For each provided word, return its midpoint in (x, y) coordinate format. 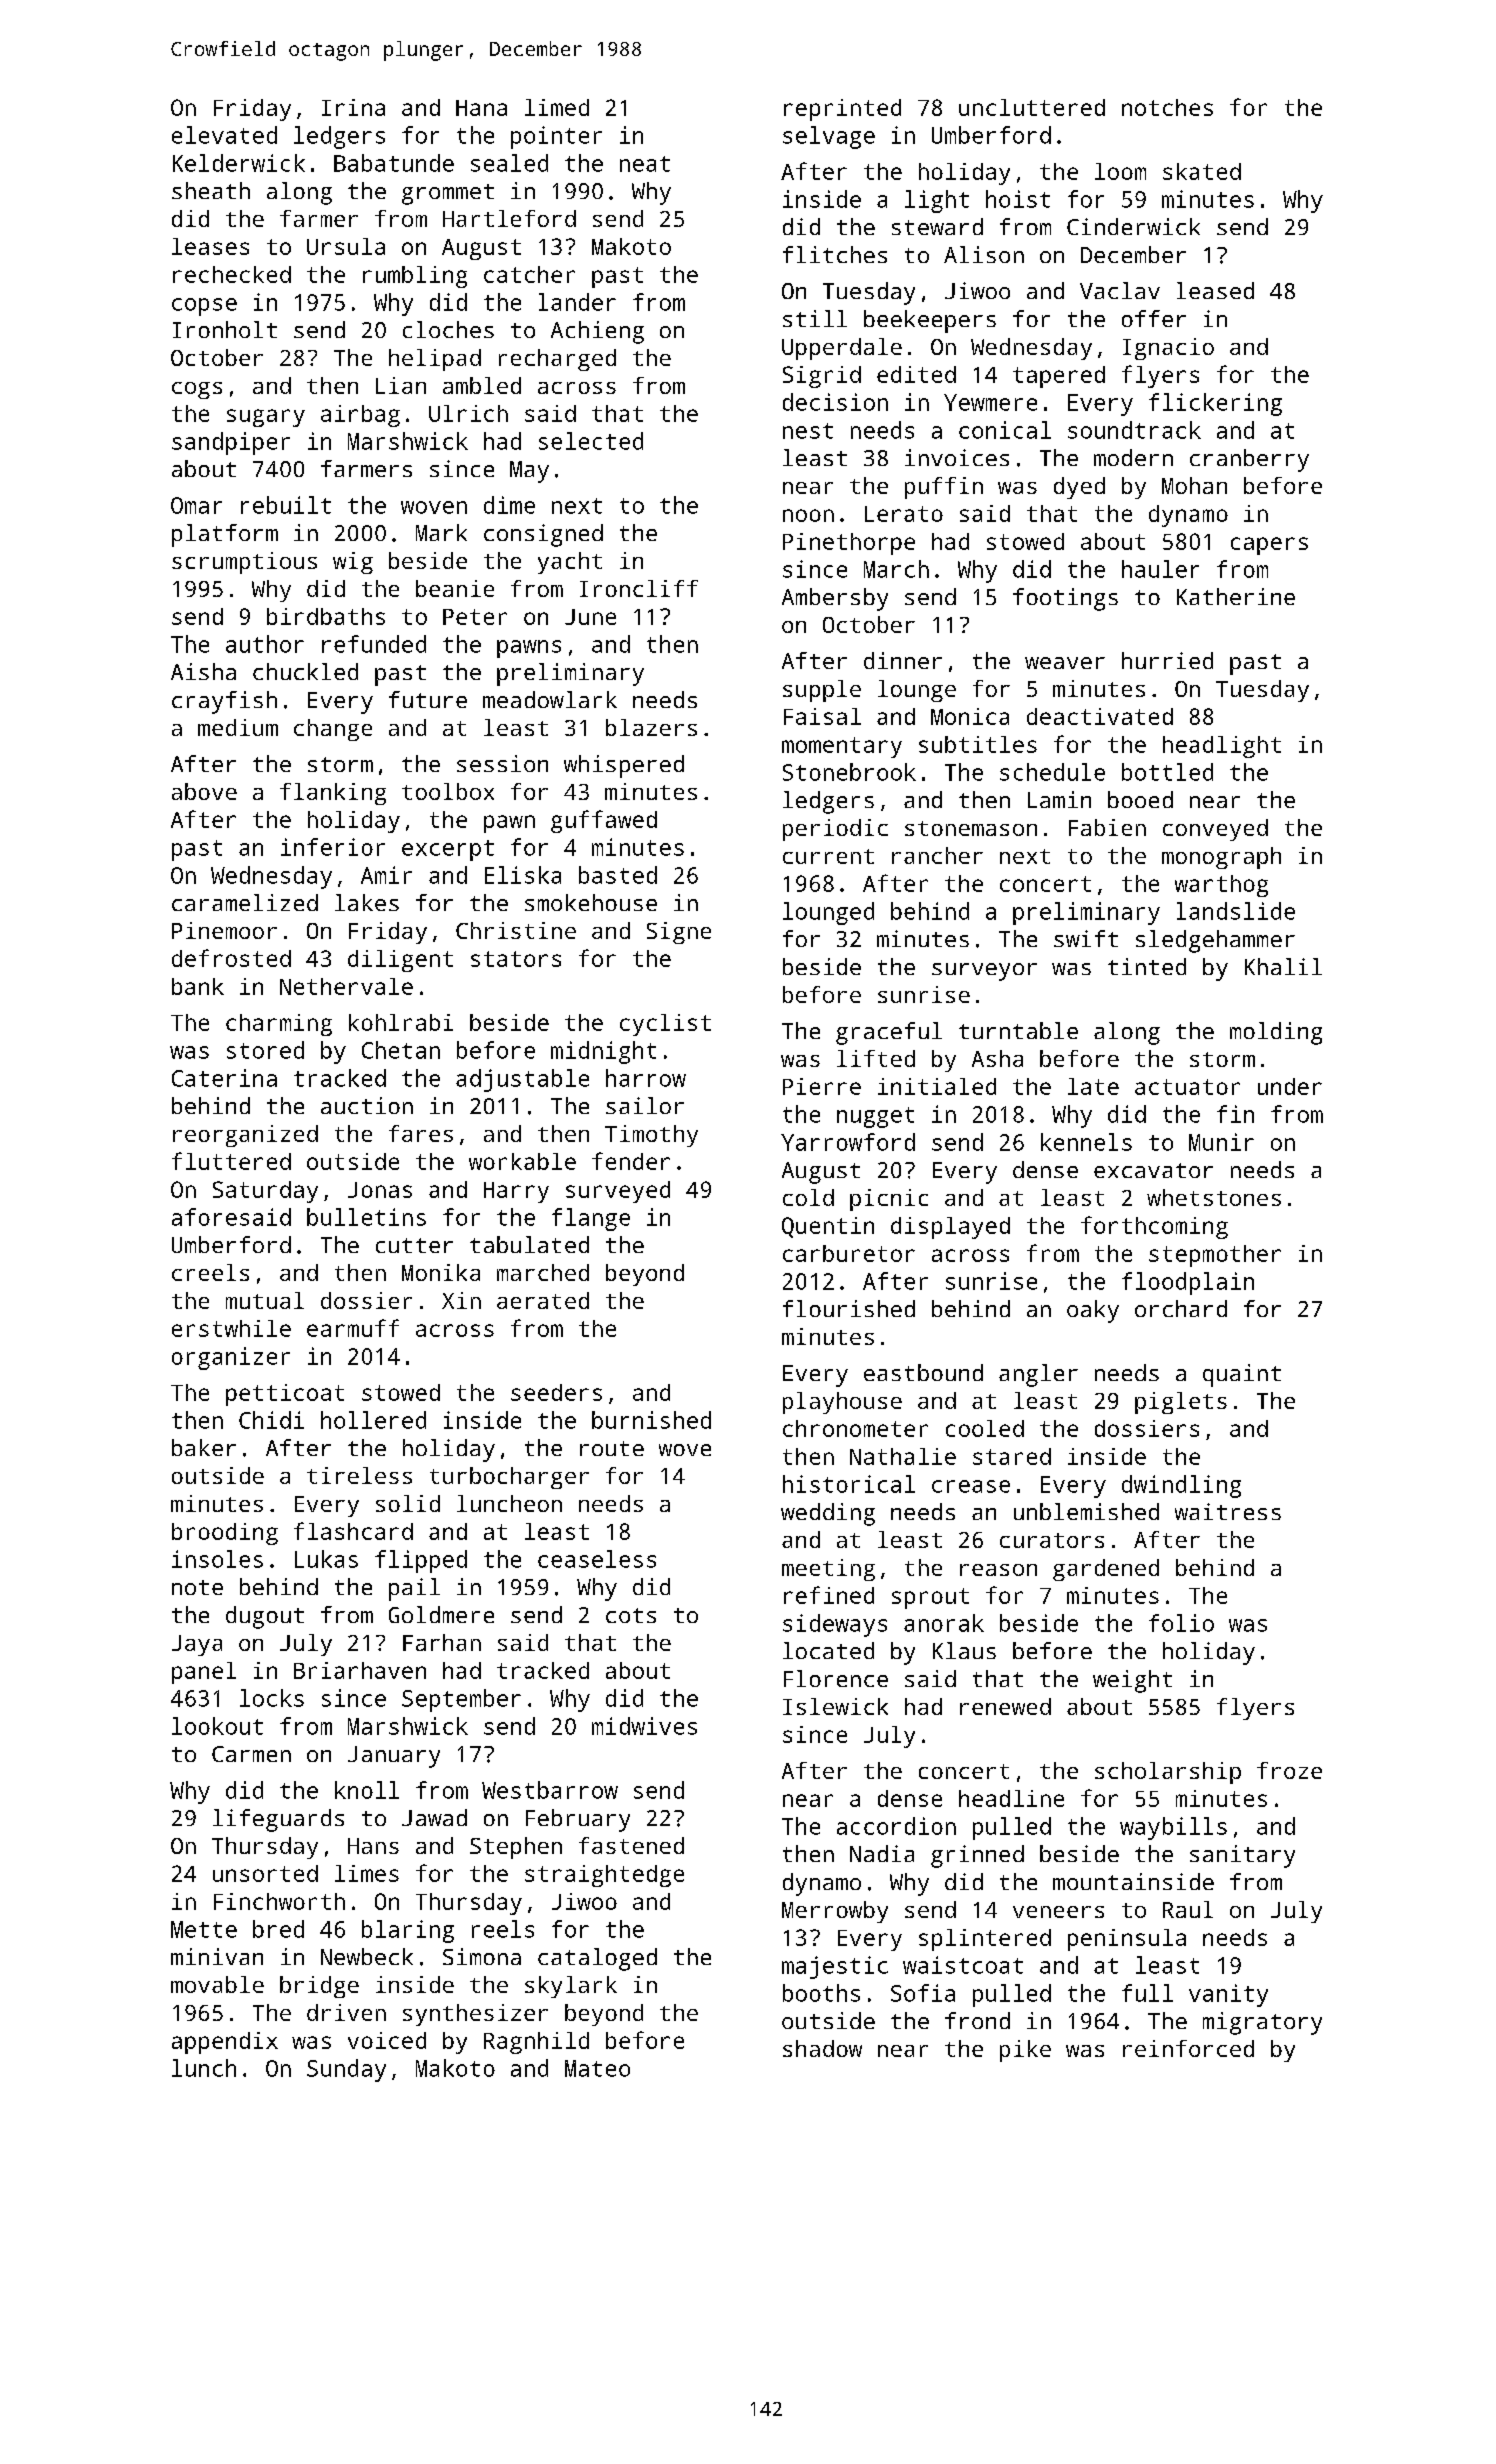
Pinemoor (224, 930)
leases (210, 246)
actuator (1187, 1087)
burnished (651, 1420)
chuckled (305, 671)
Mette (204, 1929)
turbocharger (509, 1478)
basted (618, 875)
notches (1167, 107)
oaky (1093, 1311)
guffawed (604, 821)
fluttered (231, 1161)
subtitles (978, 744)
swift (1086, 938)
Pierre (822, 1086)
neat (645, 164)
